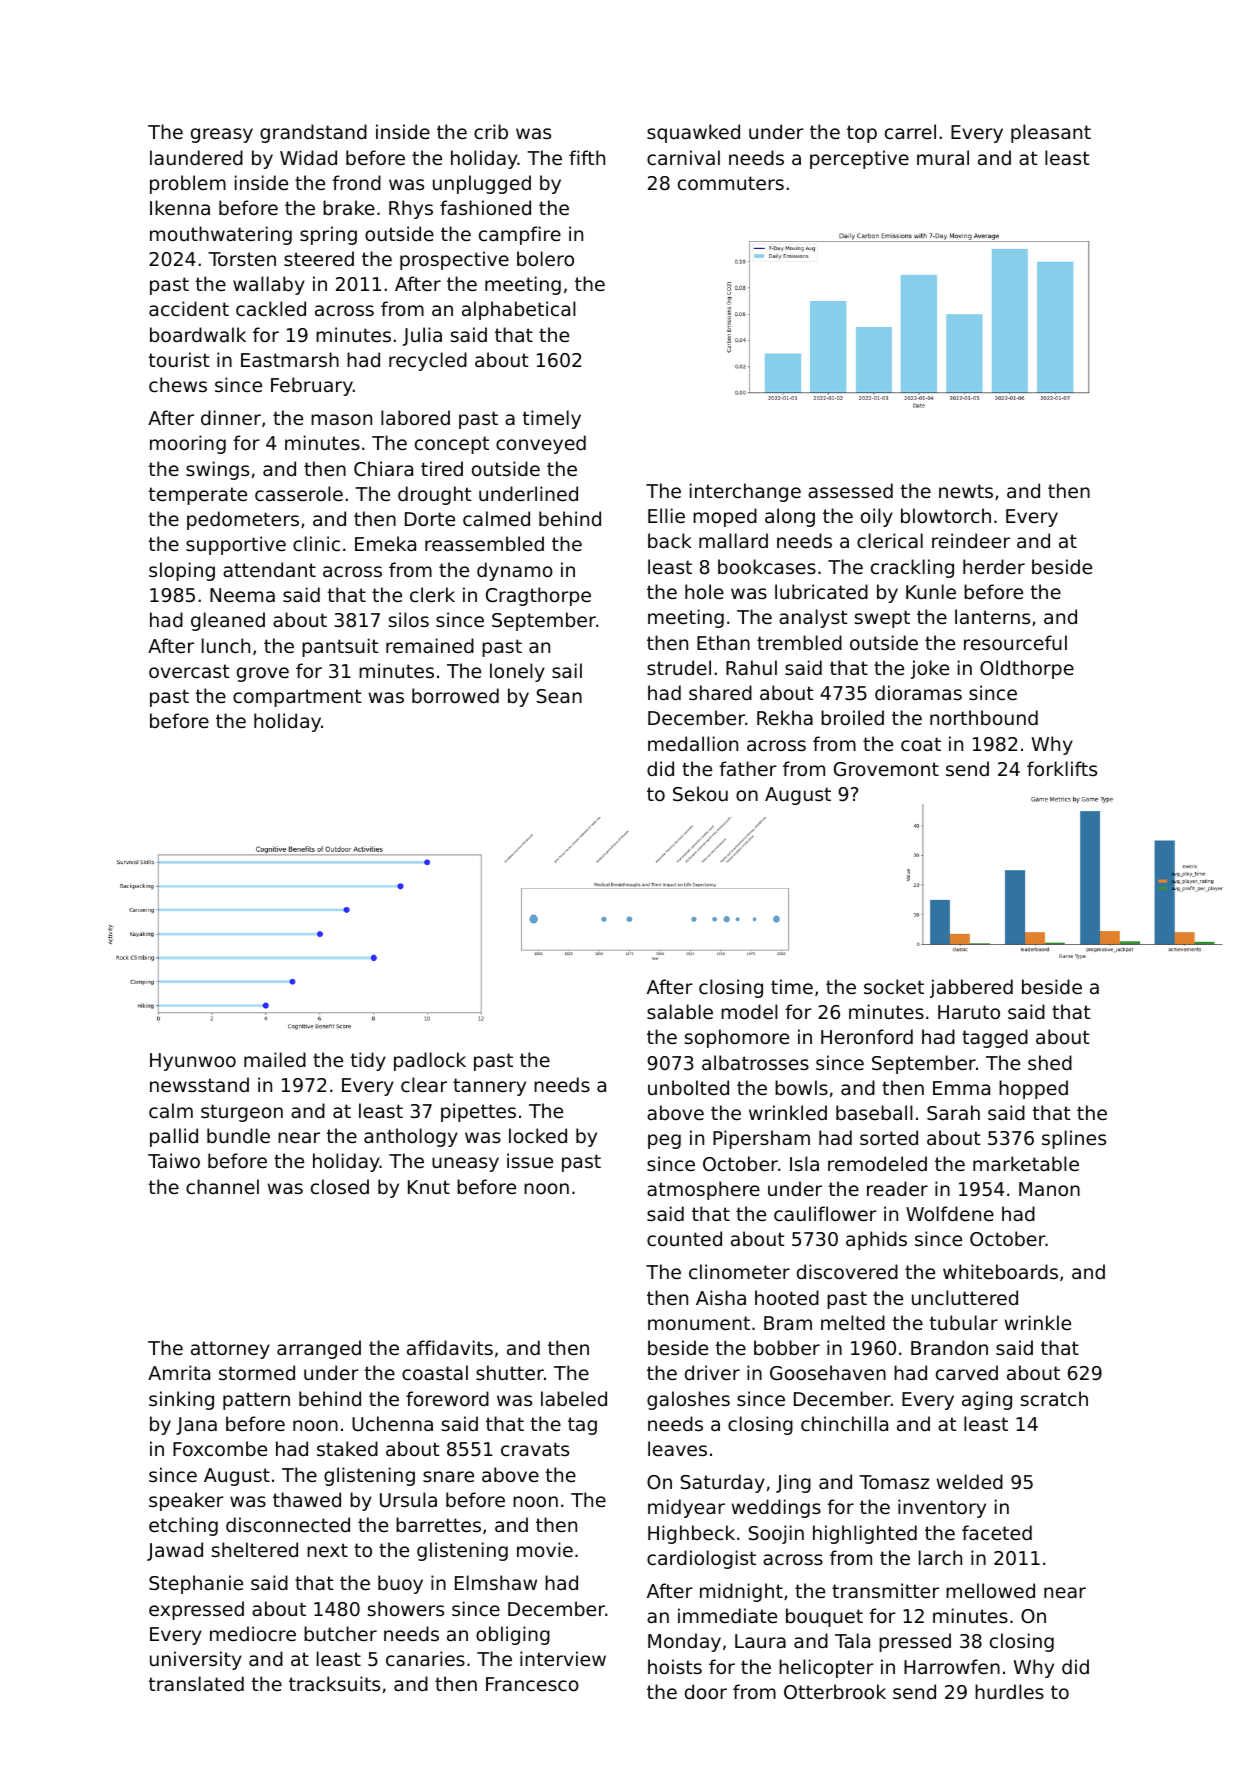  Describe the element at coordinates (1033, 1089) in the document. I see `hopped` at that location.
